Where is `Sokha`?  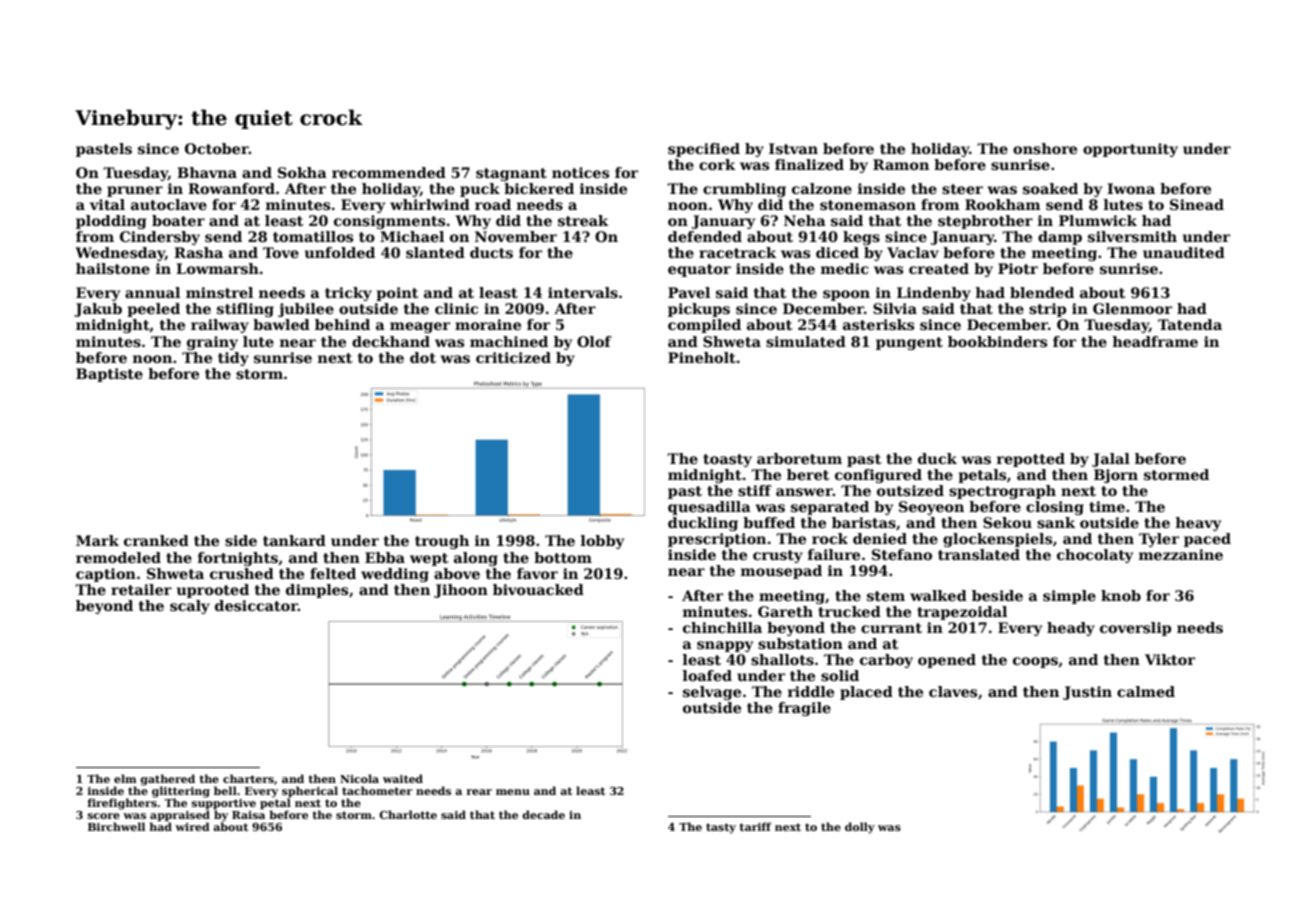
Sokha is located at coordinates (302, 172).
